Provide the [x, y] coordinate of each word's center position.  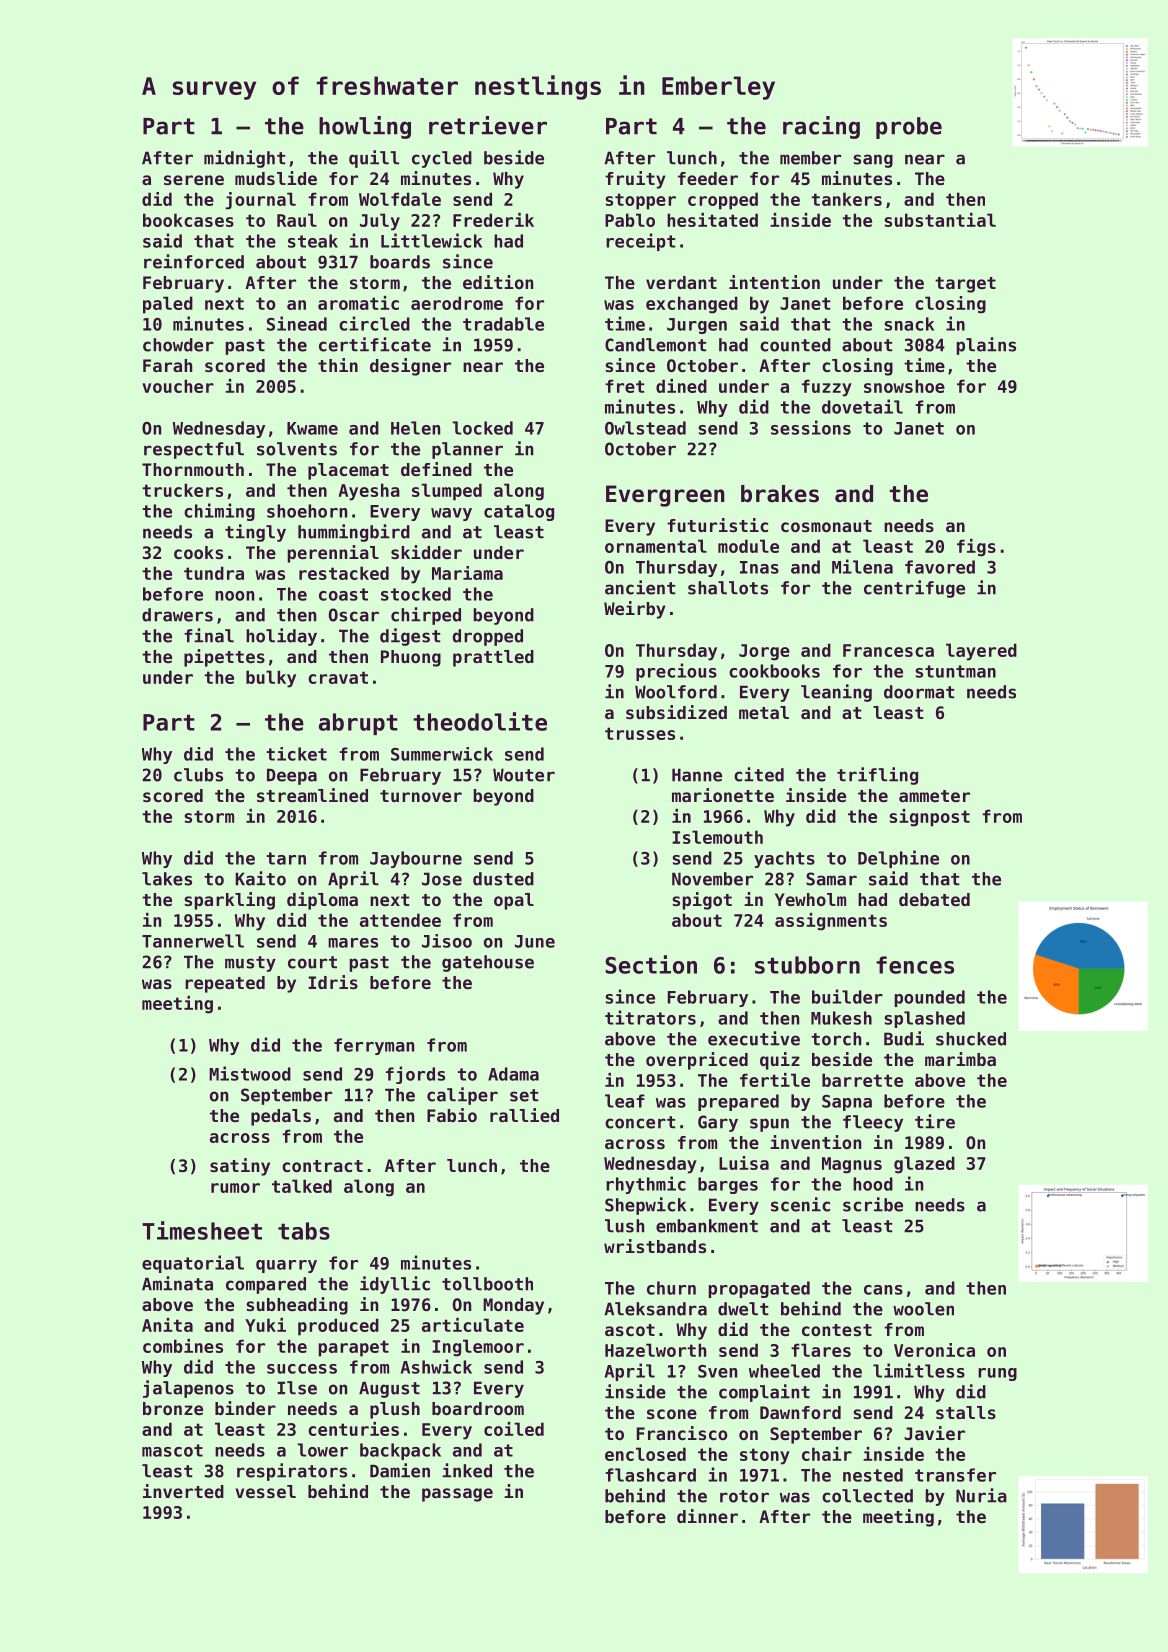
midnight [245, 159]
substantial [940, 220]
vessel [265, 1491]
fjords [415, 1075]
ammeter [934, 796]
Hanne [697, 775]
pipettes [224, 658]
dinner [707, 1516]
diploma [322, 901]
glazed [924, 1165]
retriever [488, 125]
